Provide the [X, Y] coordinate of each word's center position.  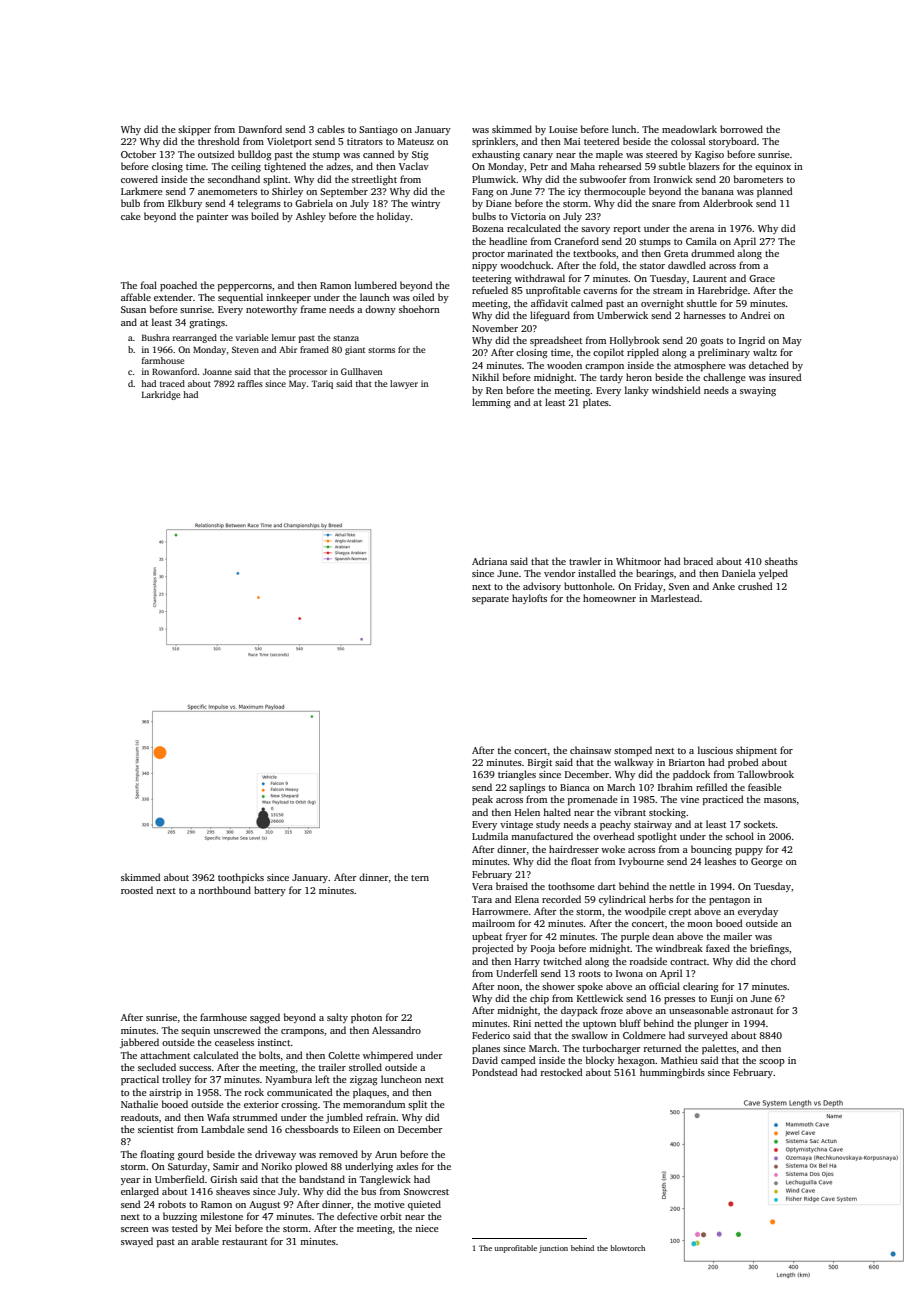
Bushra [156, 337]
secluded [157, 1067]
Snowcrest [426, 1191]
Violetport [289, 142]
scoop [772, 1062]
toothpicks [241, 878]
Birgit [540, 763]
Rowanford [174, 371]
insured [785, 377]
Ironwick [673, 179]
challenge [724, 378]
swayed [137, 1242]
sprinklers [494, 142]
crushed [755, 586]
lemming [491, 403]
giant [355, 350]
